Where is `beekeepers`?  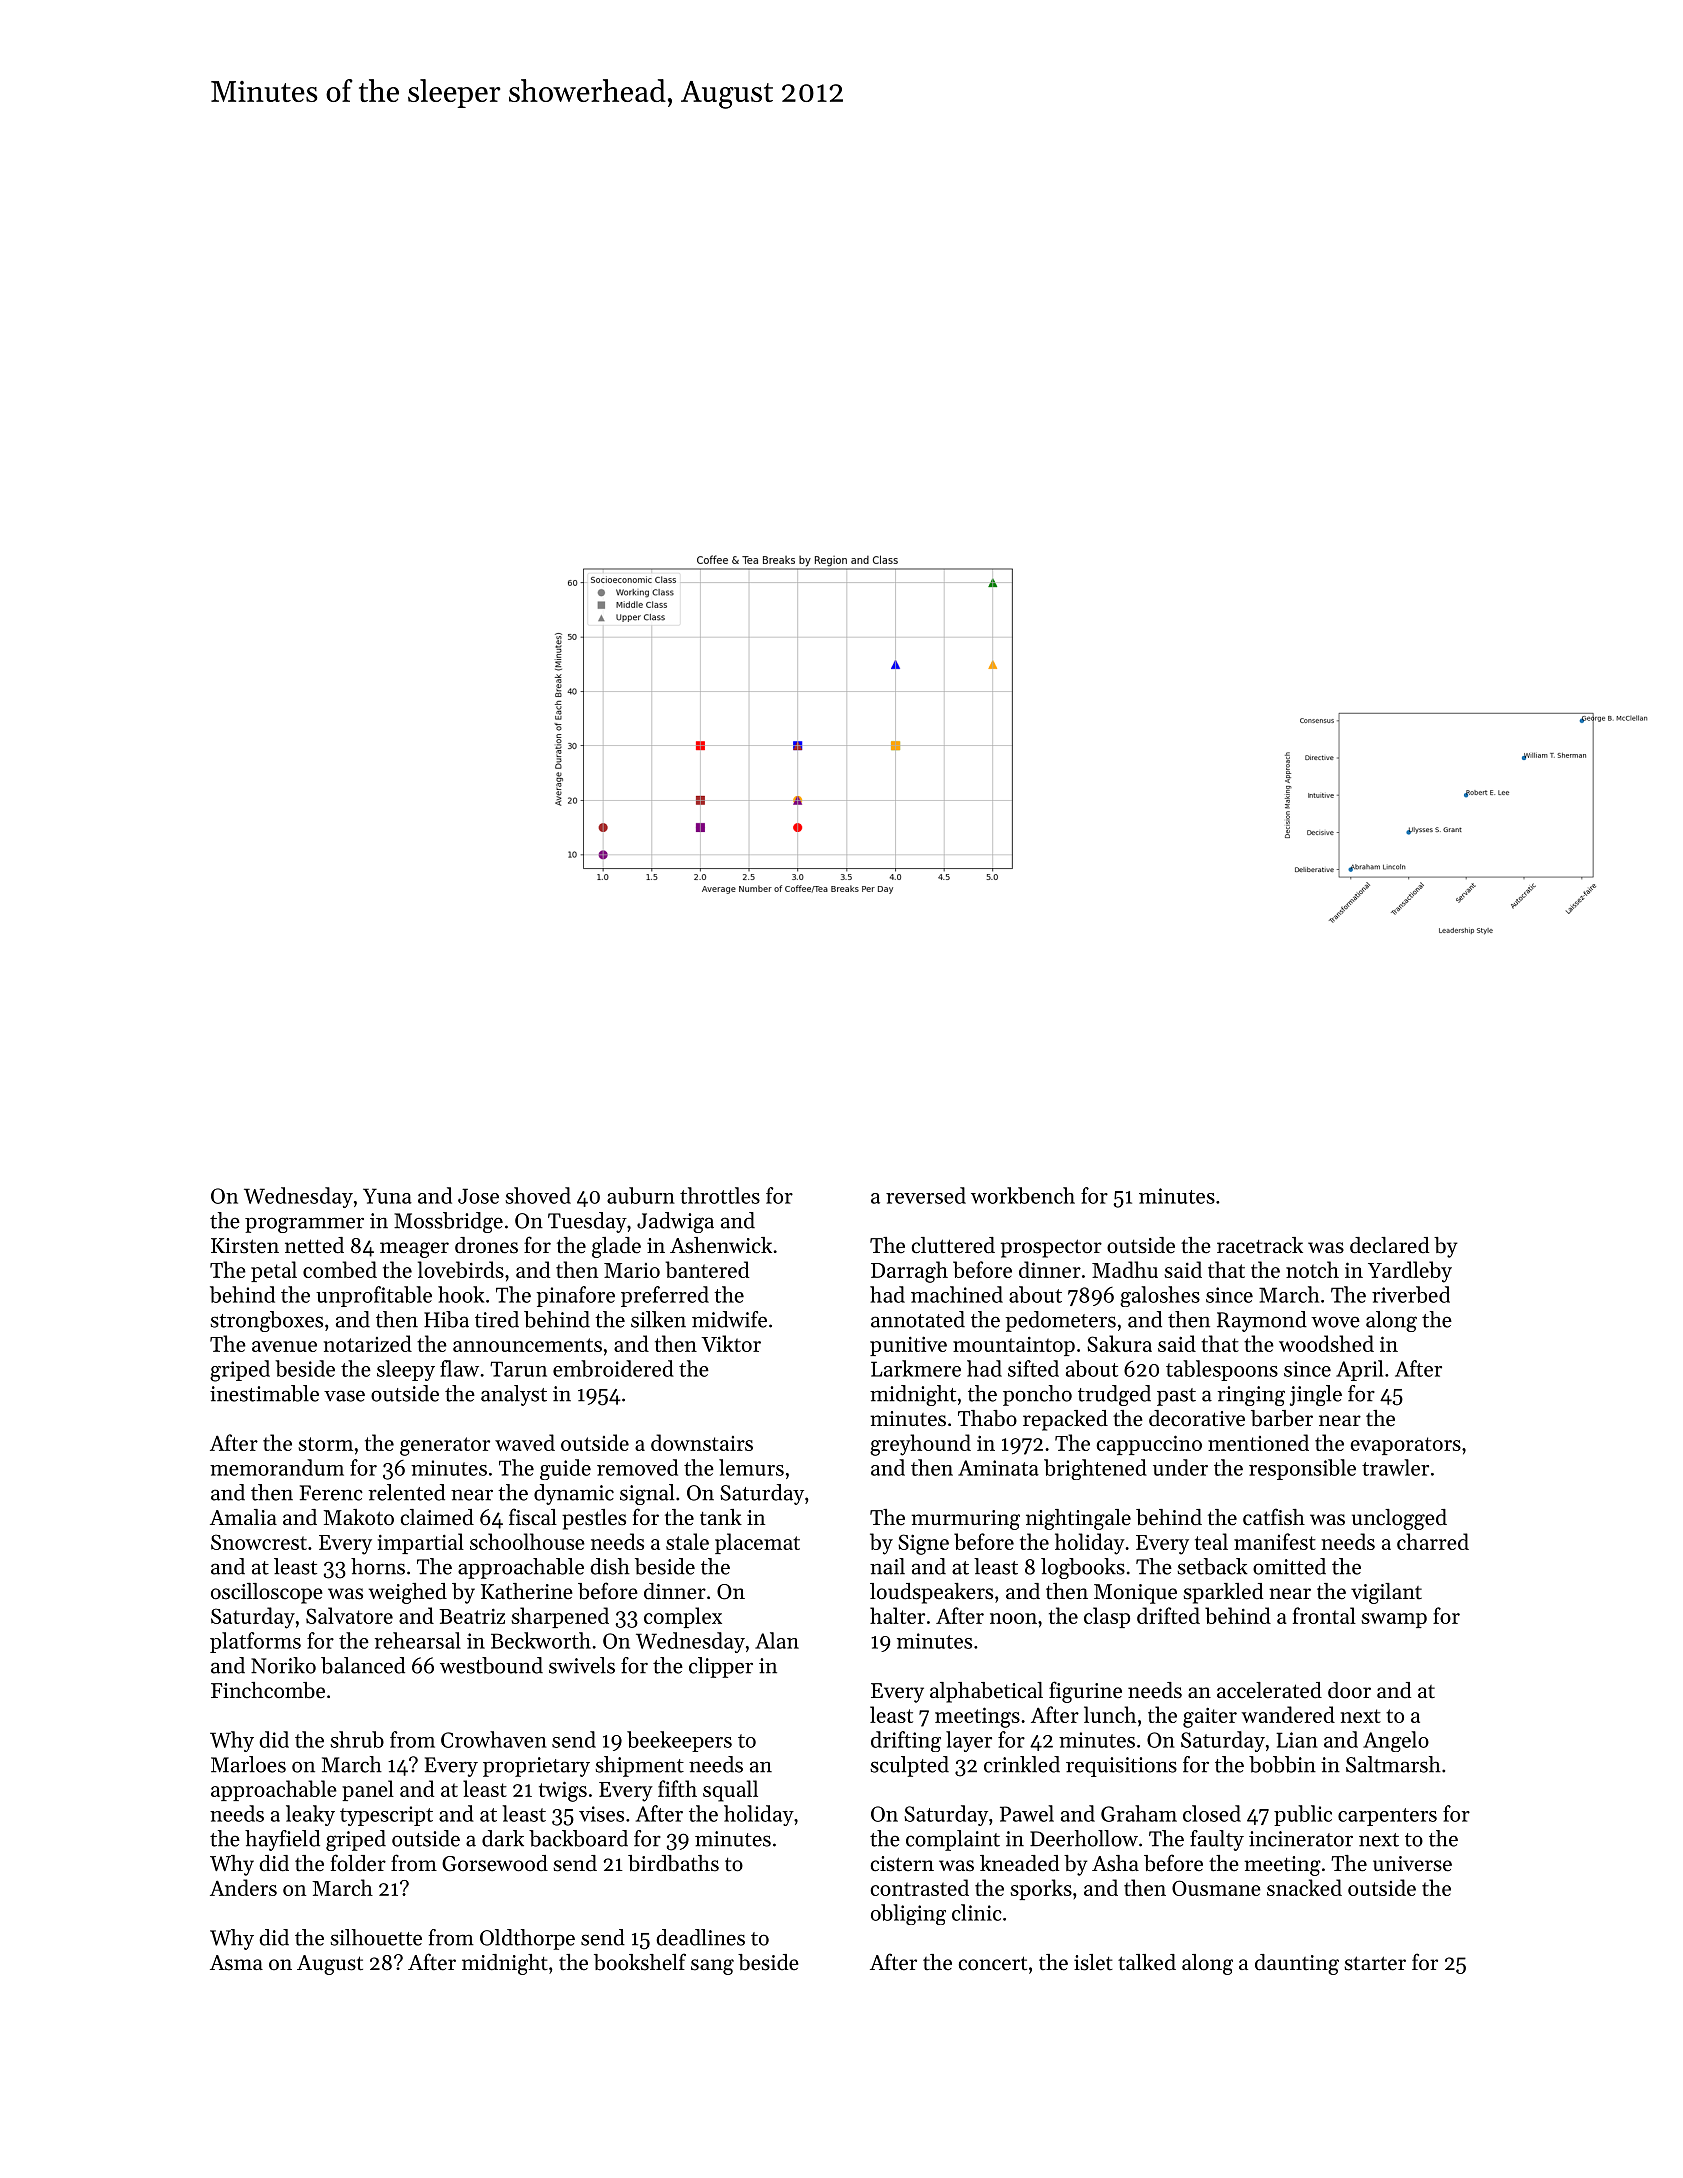 beekeepers is located at coordinates (679, 1741).
